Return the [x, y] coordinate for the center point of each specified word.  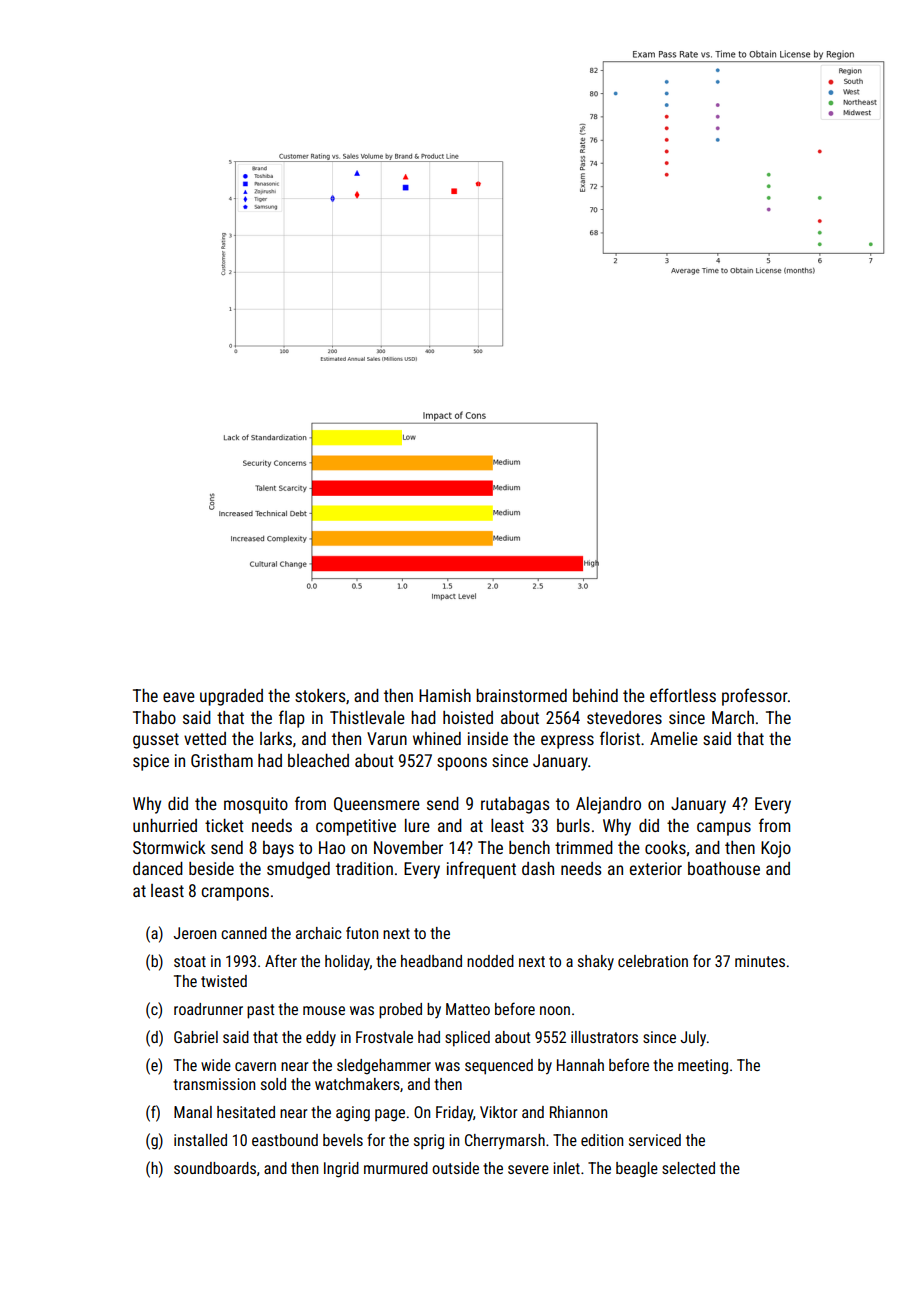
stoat [190, 961]
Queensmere [377, 804]
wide [216, 1065]
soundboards [215, 1168]
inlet [566, 1168]
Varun [387, 738]
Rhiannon [578, 1112]
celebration [653, 961]
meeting [703, 1067]
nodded [490, 961]
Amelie [674, 738]
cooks [665, 847]
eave [179, 697]
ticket [224, 825]
